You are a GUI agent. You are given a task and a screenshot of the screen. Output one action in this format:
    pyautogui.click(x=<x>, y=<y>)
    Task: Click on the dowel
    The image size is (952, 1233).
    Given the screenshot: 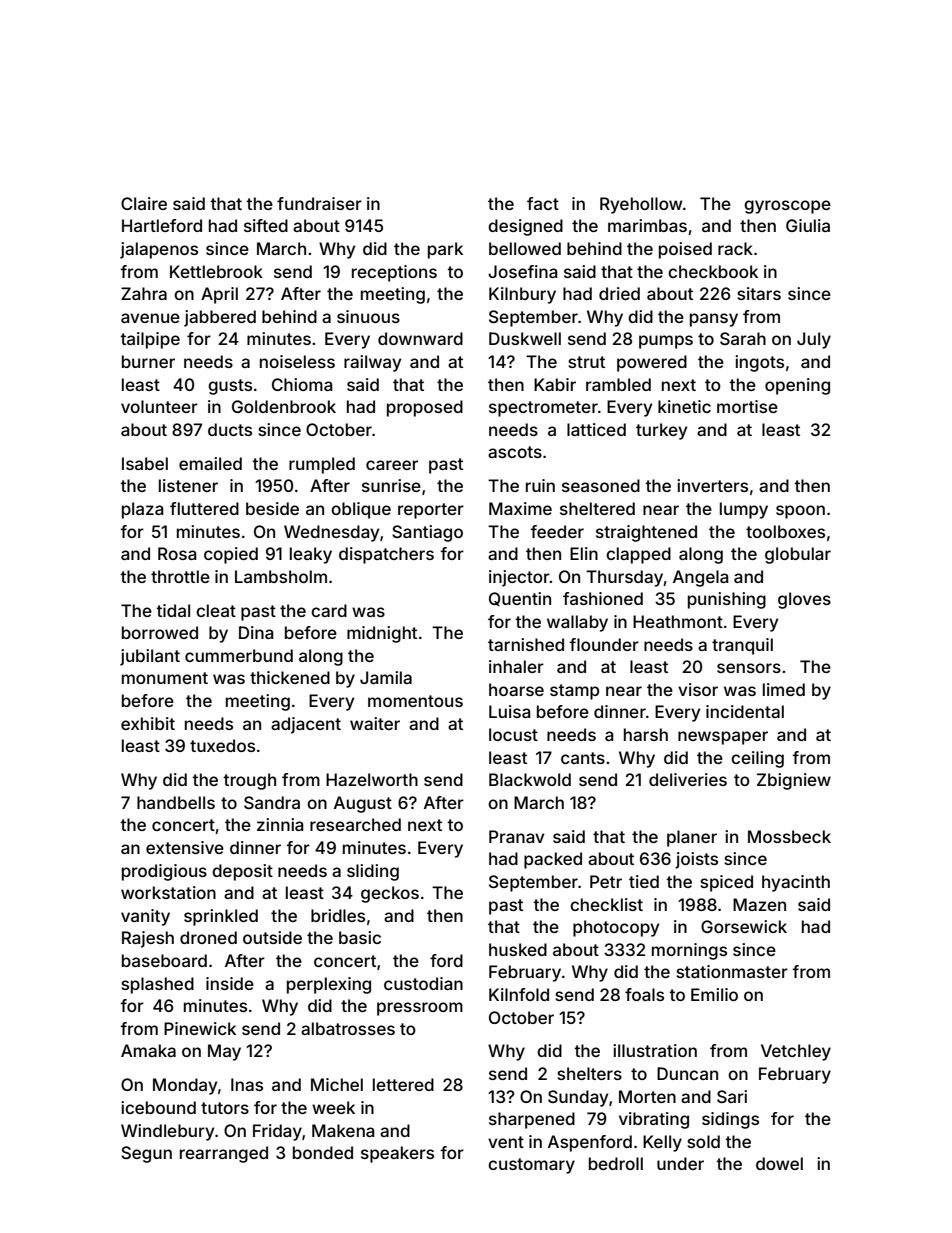 What is the action you would take?
    pyautogui.click(x=779, y=1163)
